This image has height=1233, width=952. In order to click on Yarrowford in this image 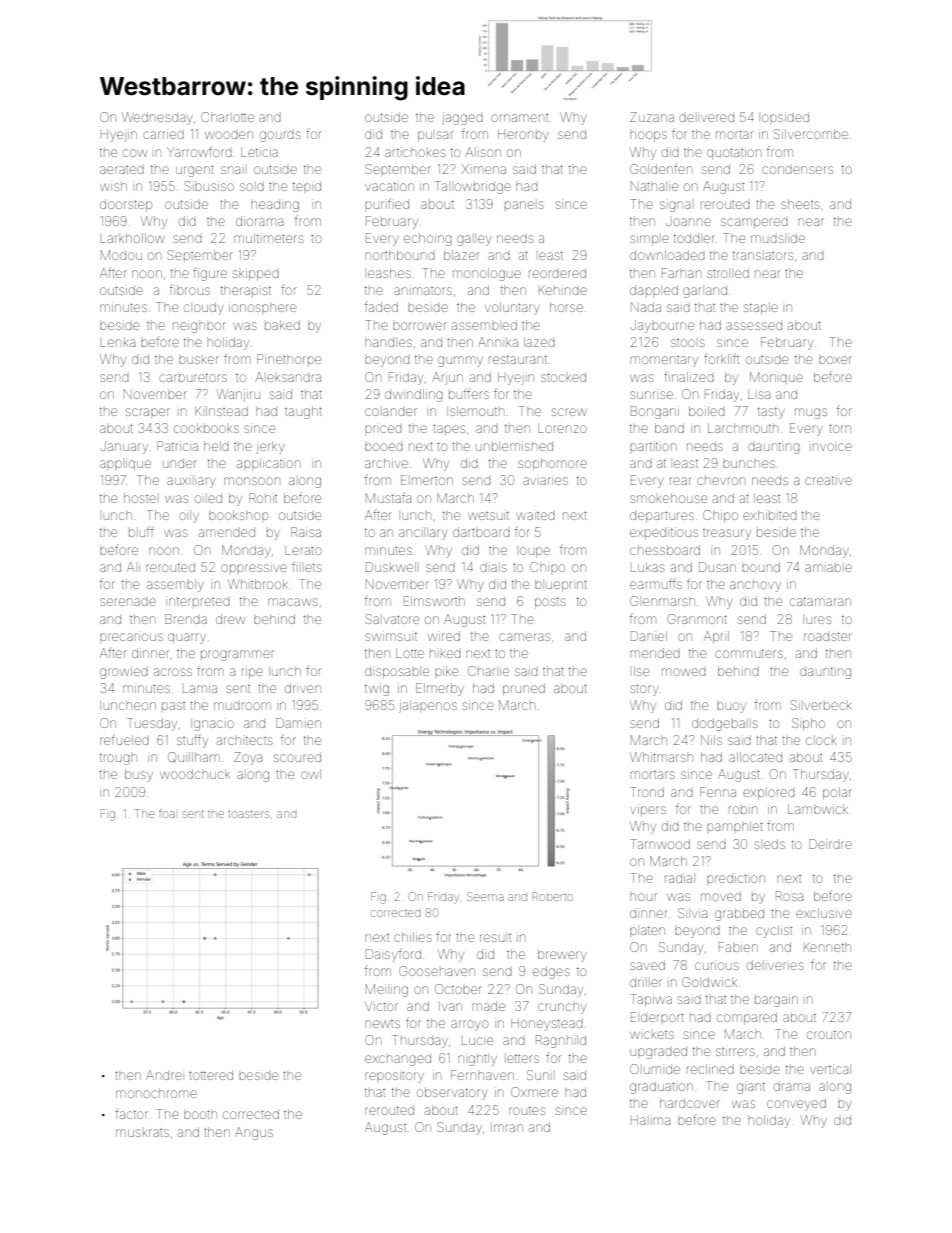, I will do `click(199, 151)`.
